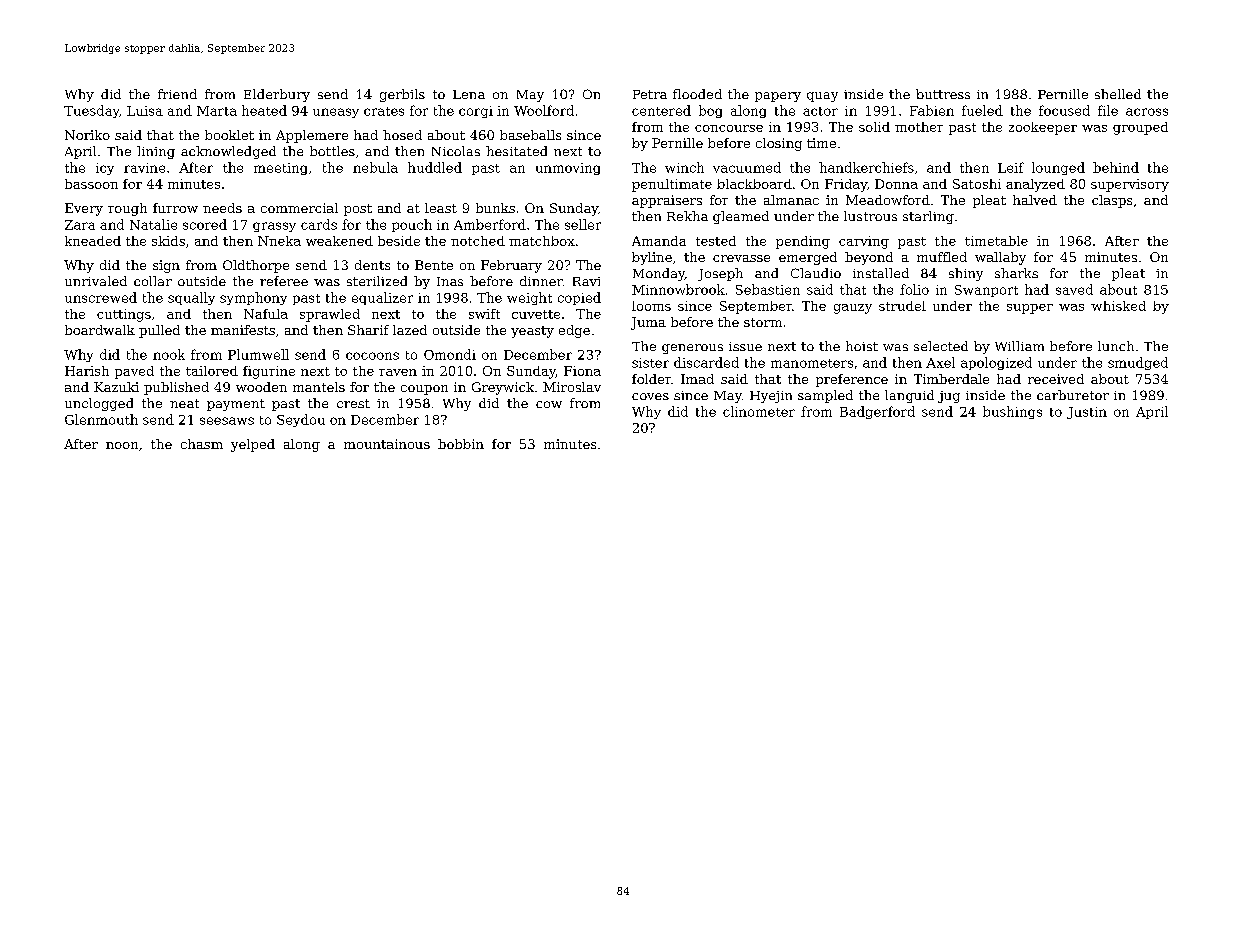 The height and width of the page is (952, 1233). Describe the element at coordinates (1000, 258) in the page. I see `wallaby` at that location.
